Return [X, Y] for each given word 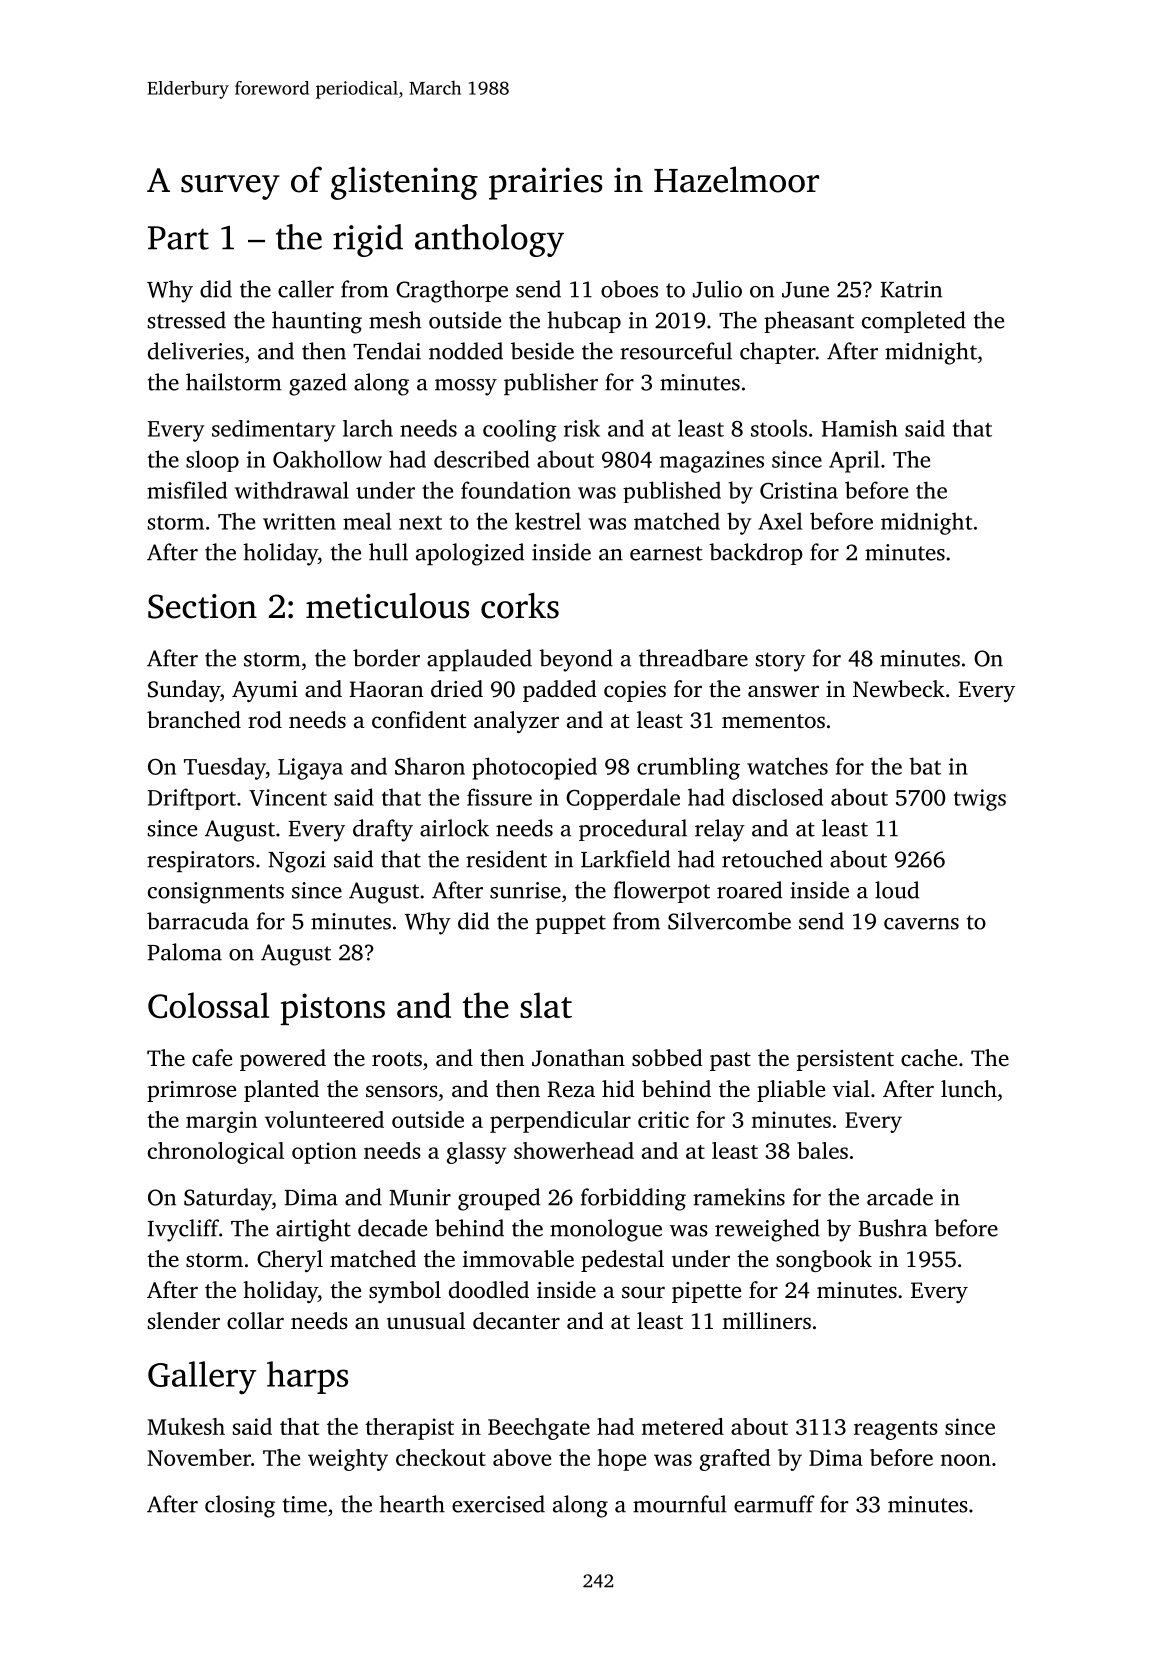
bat [925, 766]
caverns [921, 924]
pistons [332, 1009]
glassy [477, 1153]
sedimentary [273, 431]
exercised [498, 1504]
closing [240, 1506]
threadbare [693, 658]
